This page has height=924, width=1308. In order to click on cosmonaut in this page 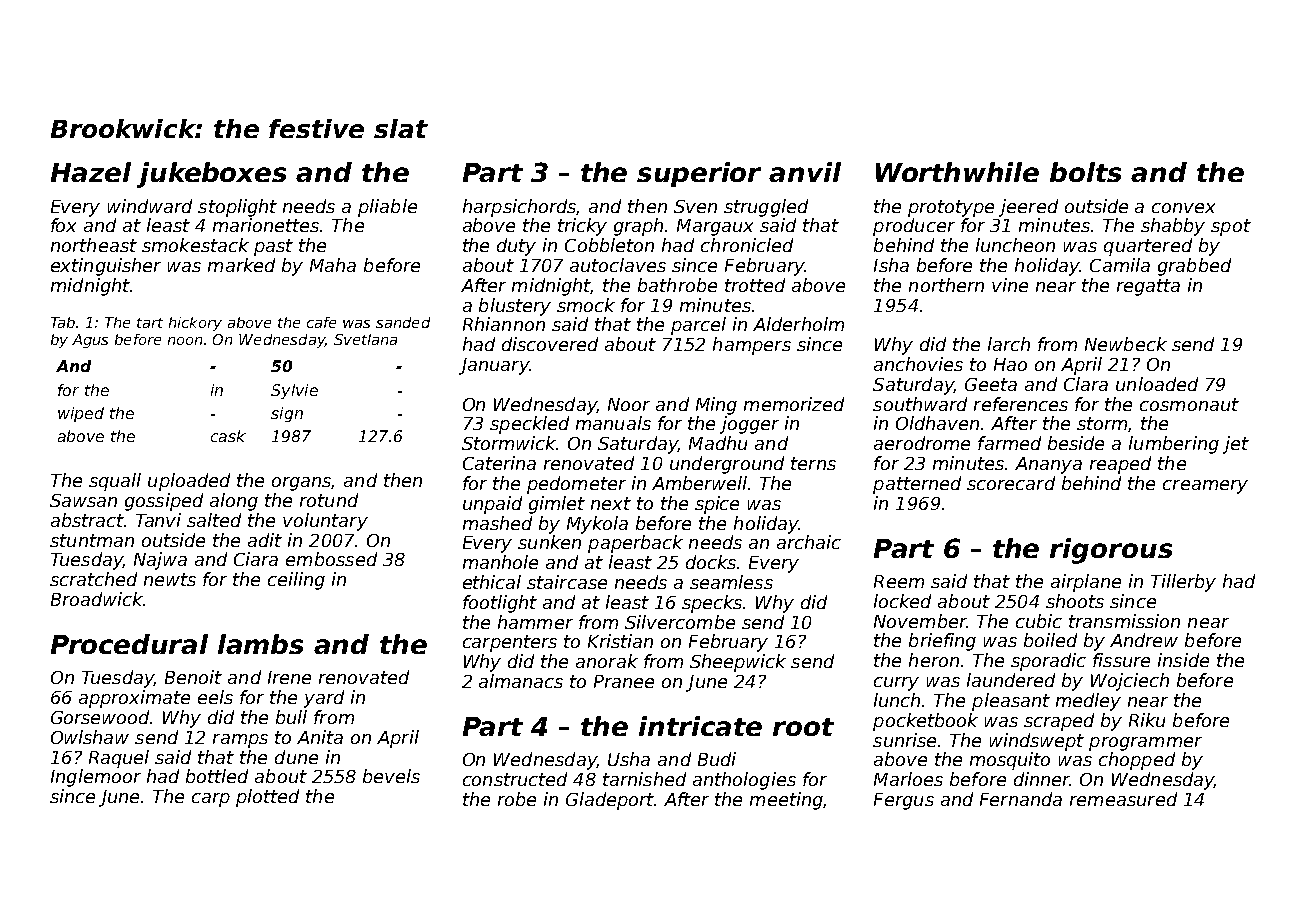, I will do `click(1189, 404)`.
